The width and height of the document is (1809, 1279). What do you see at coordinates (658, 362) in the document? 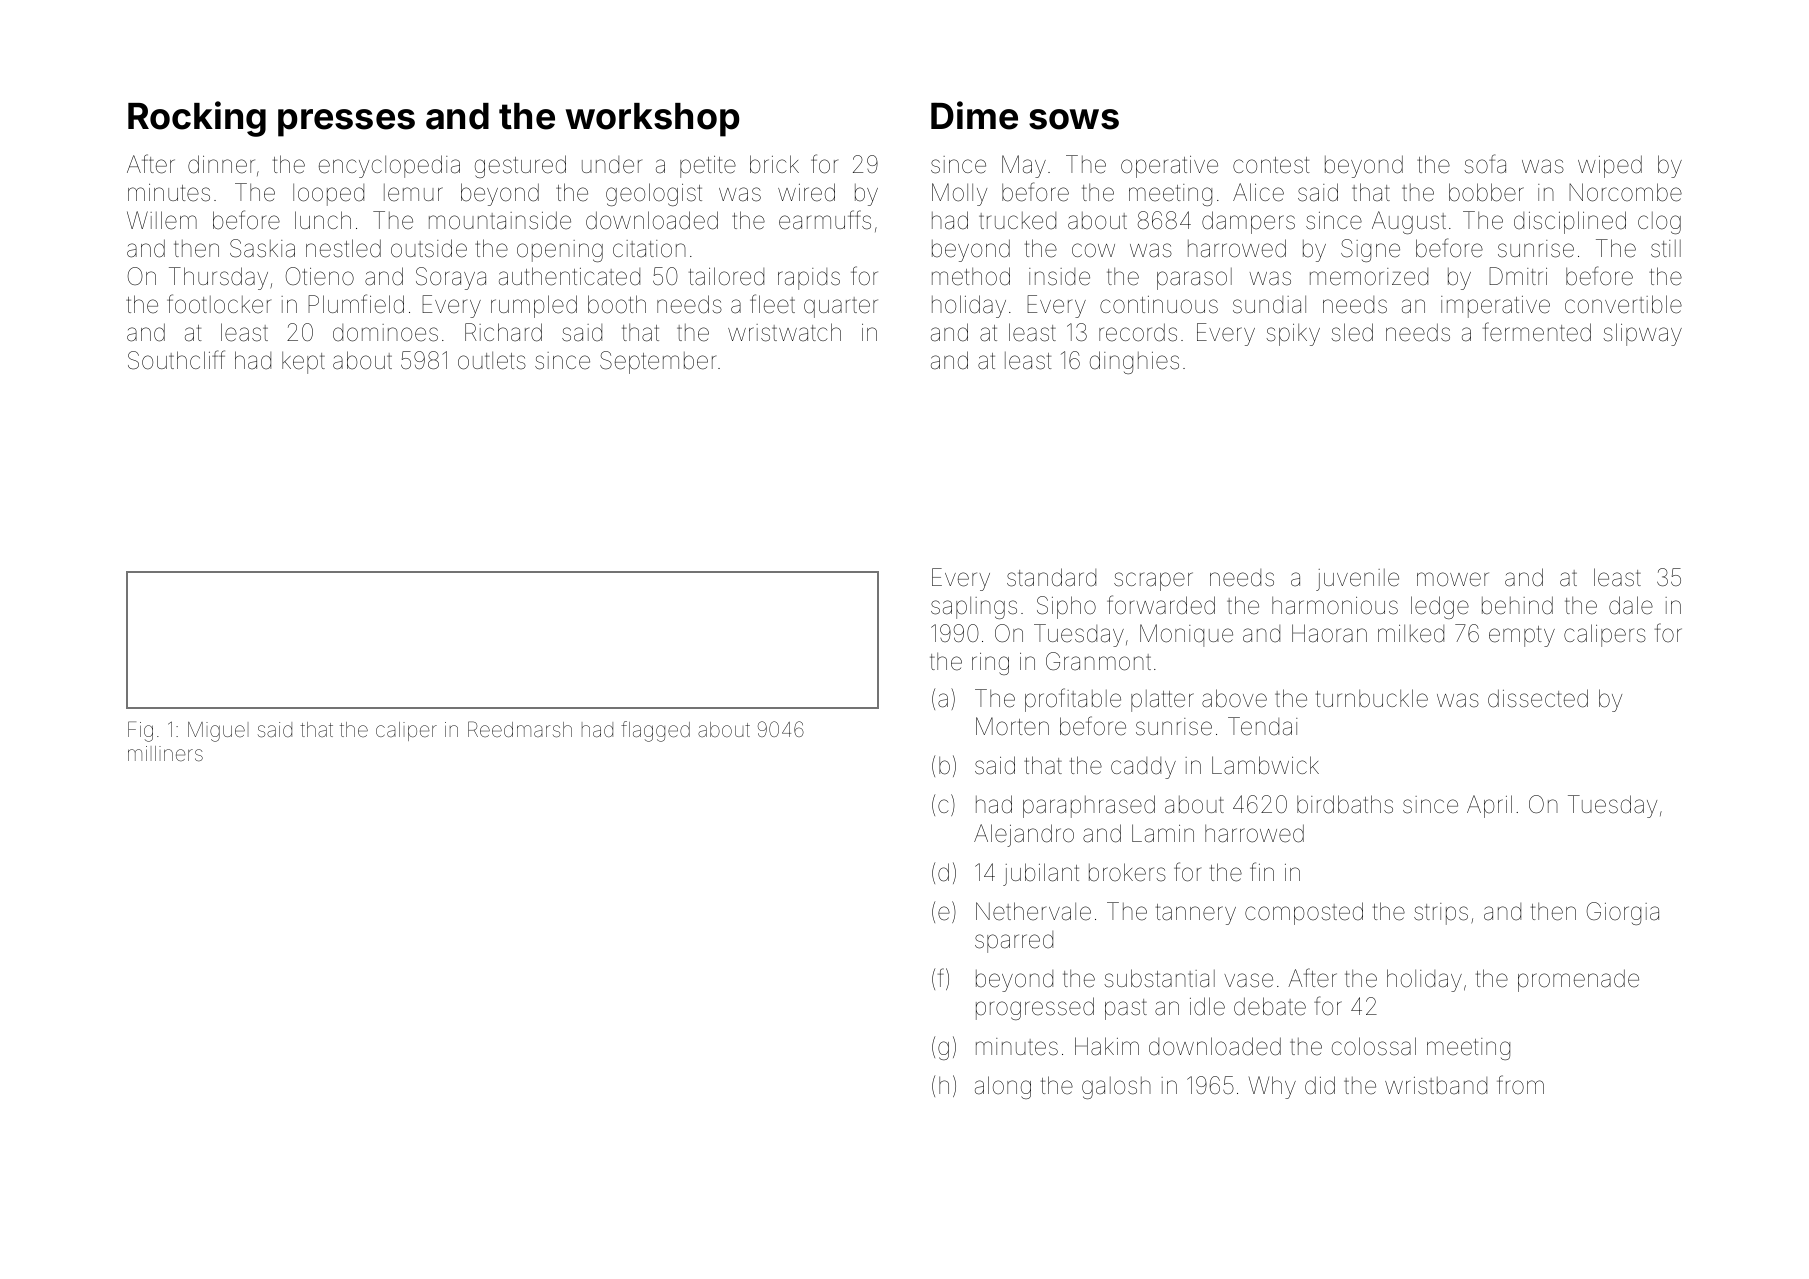
I see `September` at bounding box center [658, 362].
